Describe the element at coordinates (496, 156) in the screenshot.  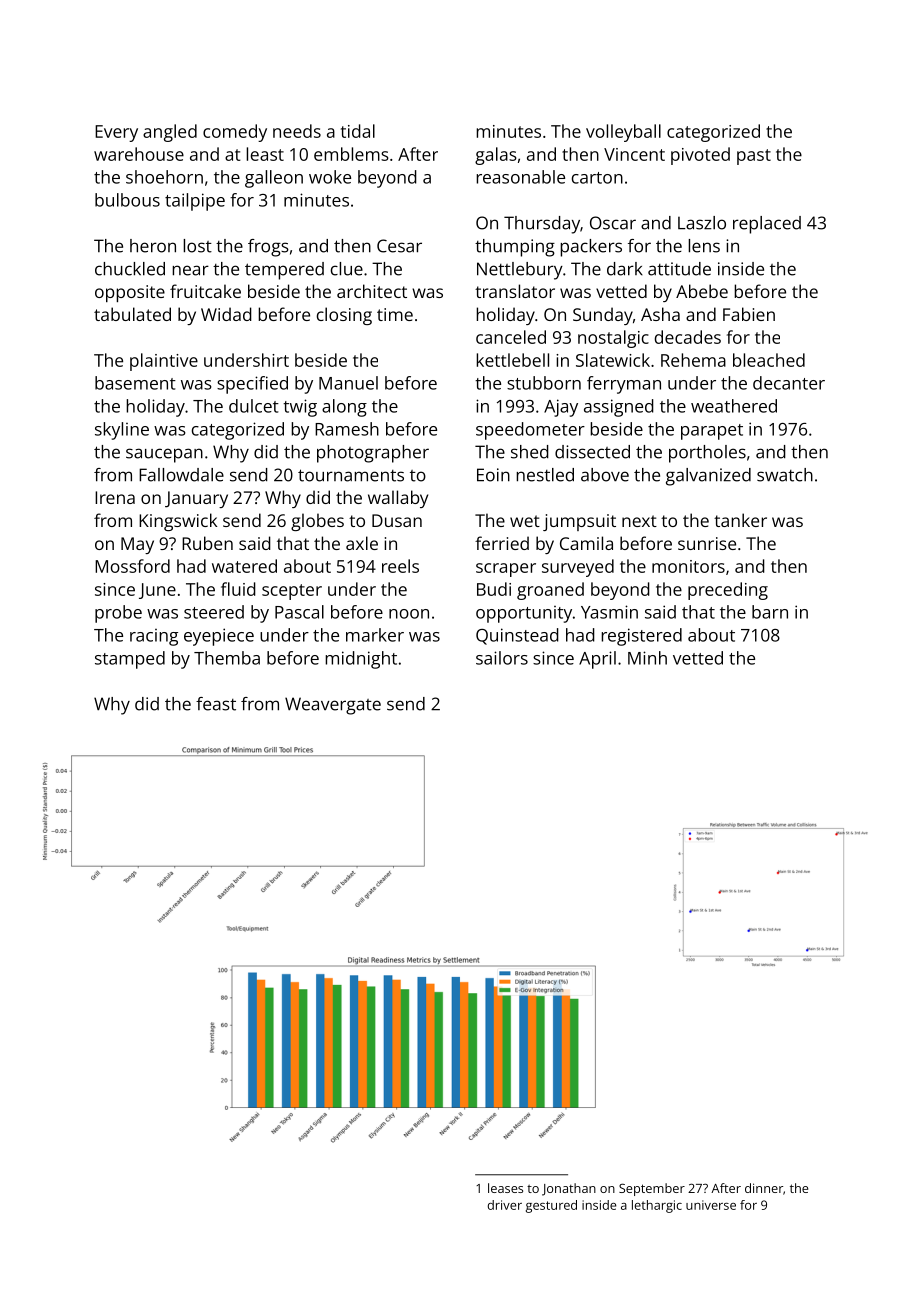
I see `galas` at that location.
